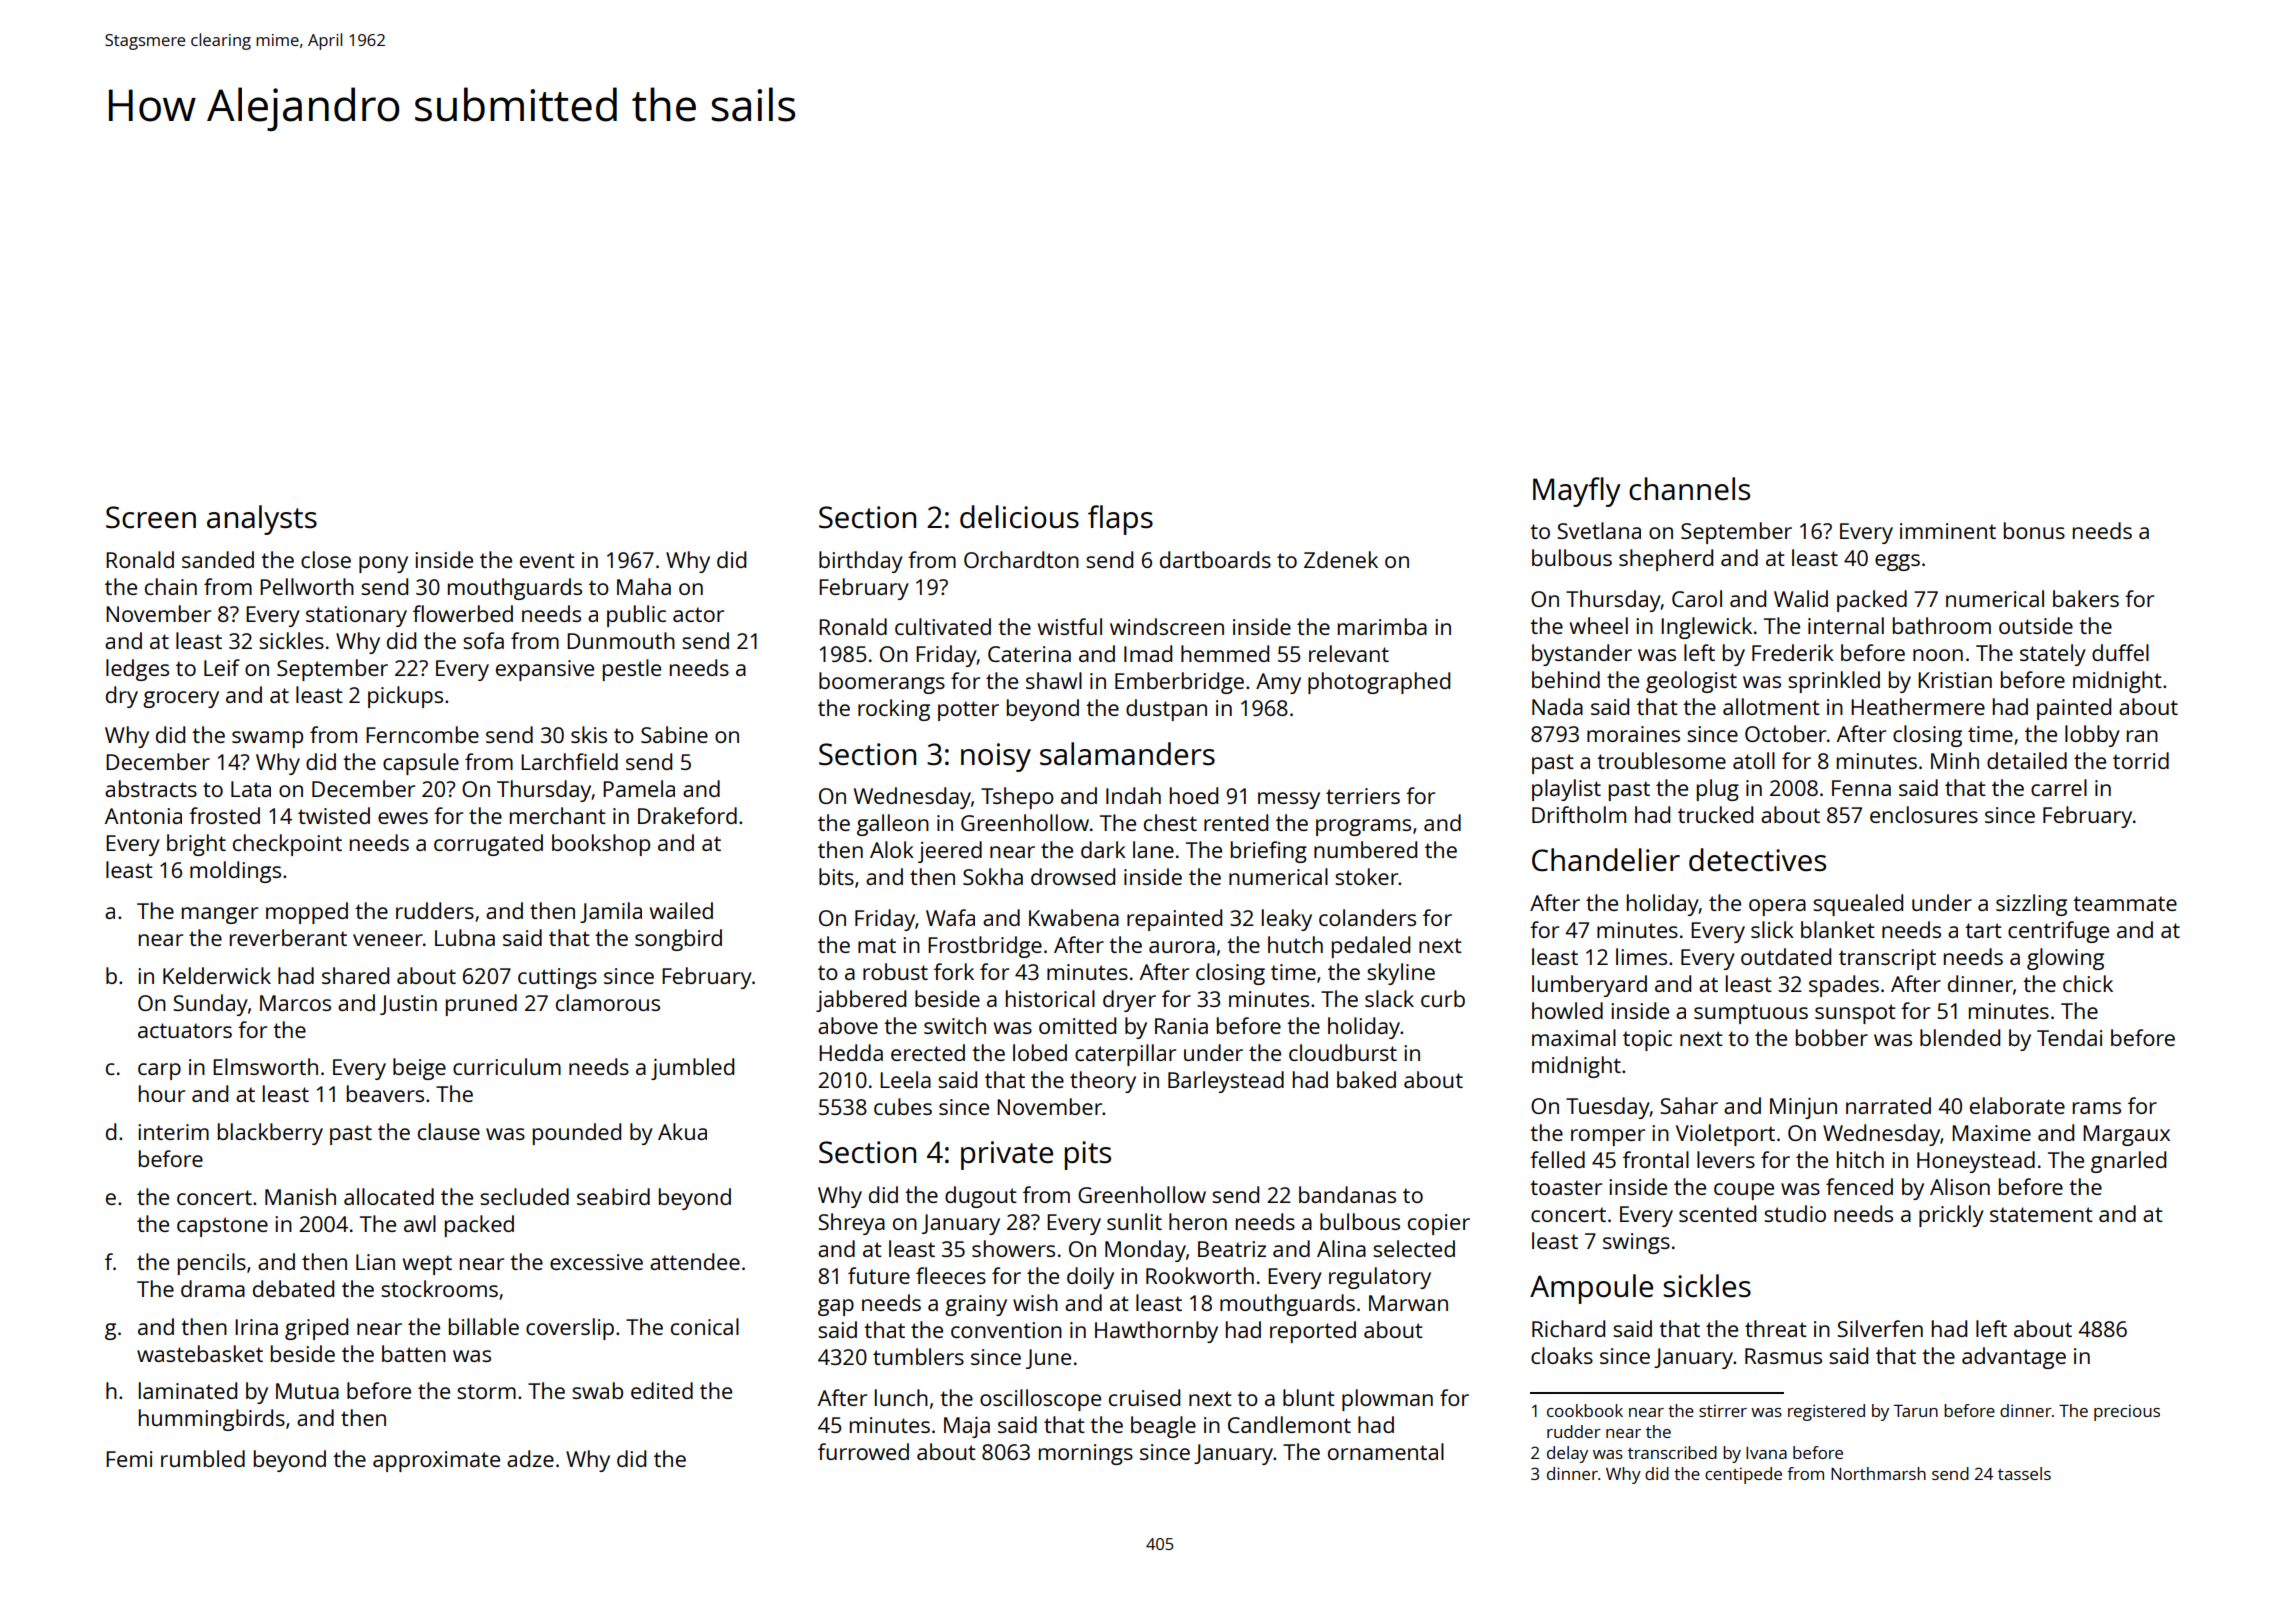 The height and width of the screenshot is (1620, 2292). I want to click on shepherd, so click(1666, 560).
